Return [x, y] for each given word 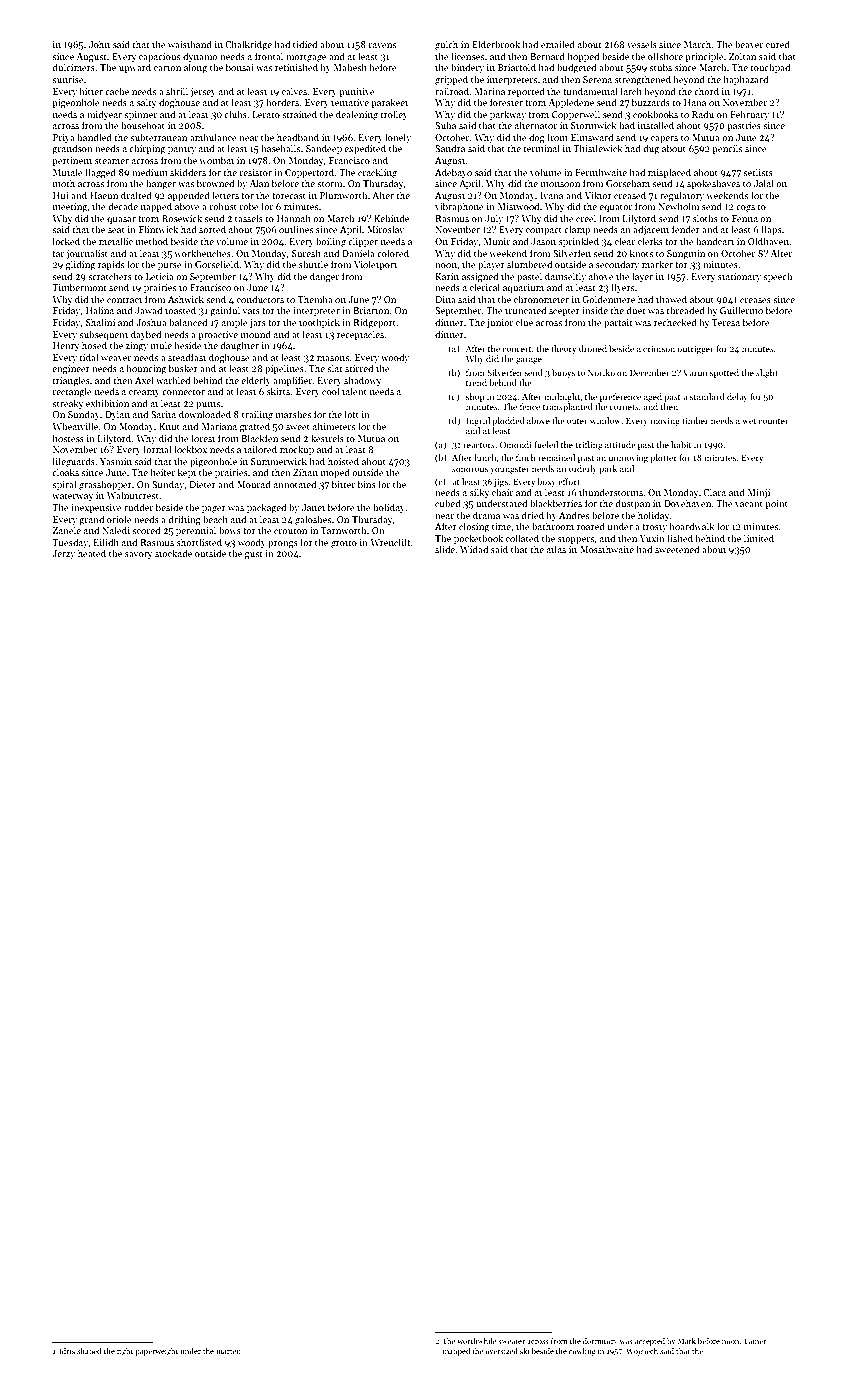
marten [228, 1351]
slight [767, 373]
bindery [467, 68]
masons [333, 358]
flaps [771, 230]
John [99, 44]
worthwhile [477, 1341]
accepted [650, 1342]
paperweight [156, 1352]
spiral [64, 485]
